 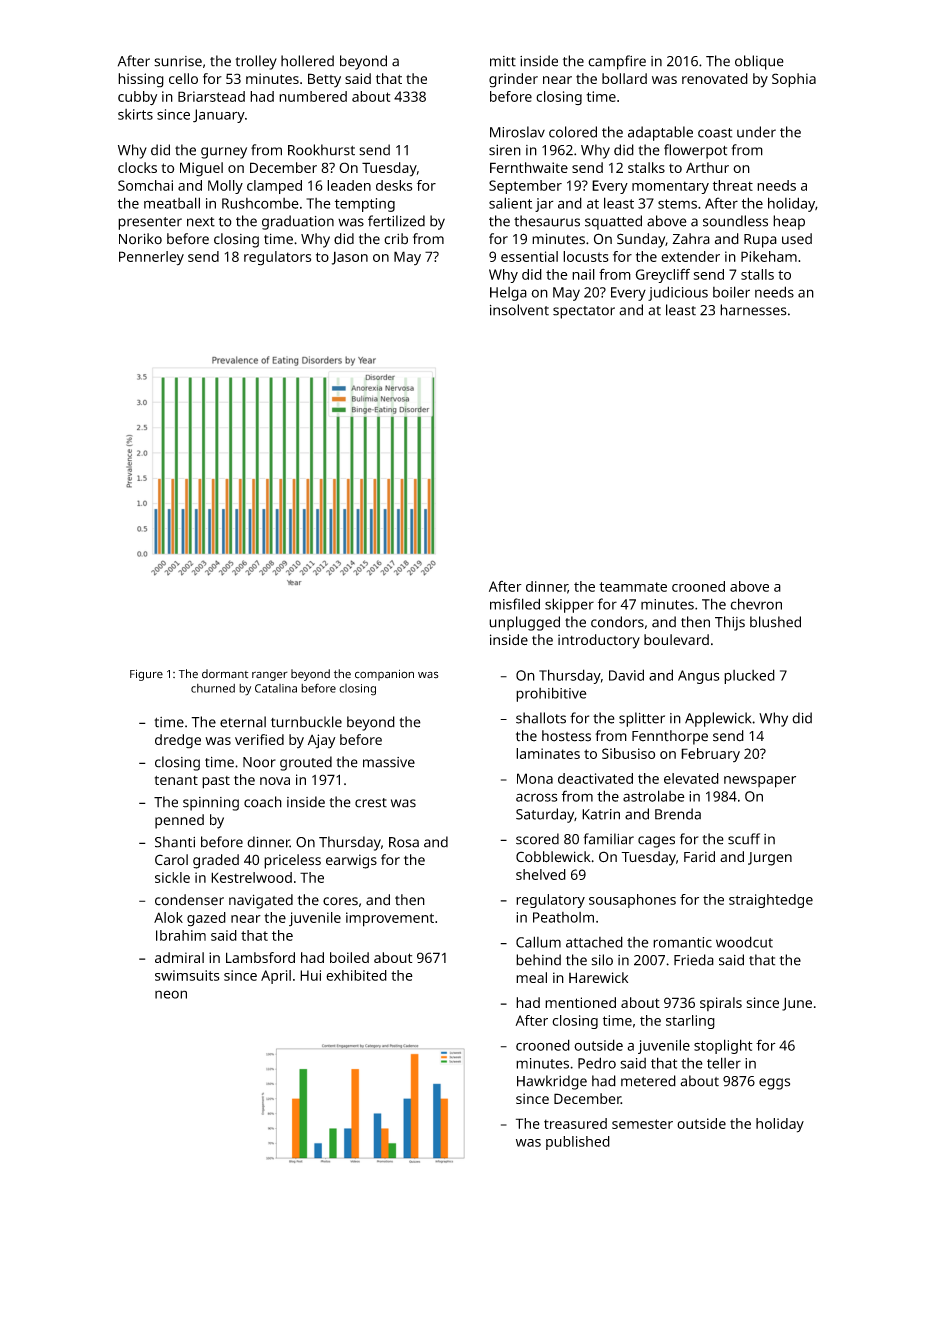 What do you see at coordinates (633, 587) in the screenshot?
I see `teammate` at bounding box center [633, 587].
